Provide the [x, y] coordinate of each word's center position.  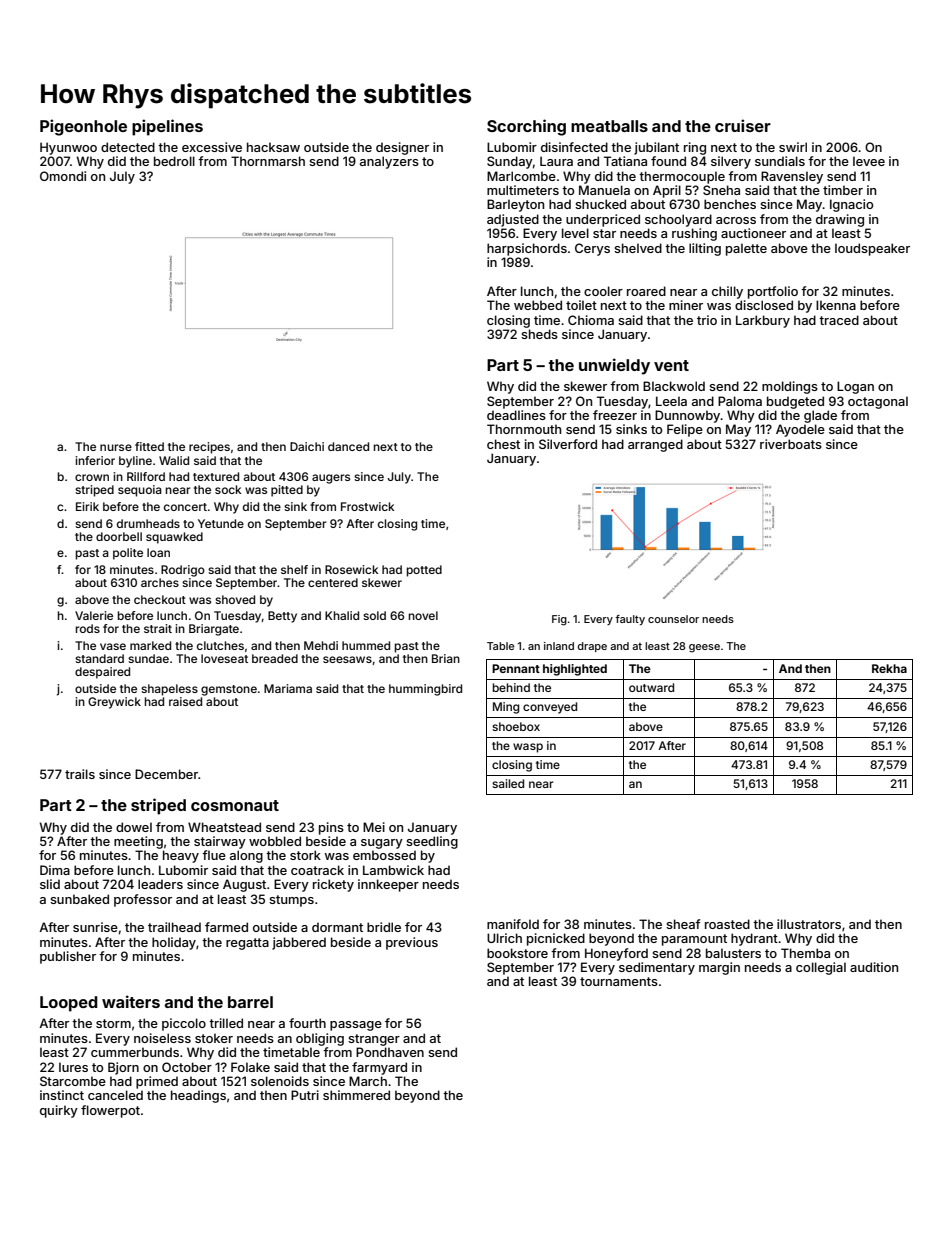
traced [839, 320]
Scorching [526, 127]
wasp [528, 748]
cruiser [743, 125]
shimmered [356, 1095]
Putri [305, 1095]
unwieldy [614, 366]
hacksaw [273, 147]
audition [874, 967]
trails [80, 774]
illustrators [809, 924]
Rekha [889, 668]
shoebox [516, 726]
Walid [174, 460]
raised [185, 701]
